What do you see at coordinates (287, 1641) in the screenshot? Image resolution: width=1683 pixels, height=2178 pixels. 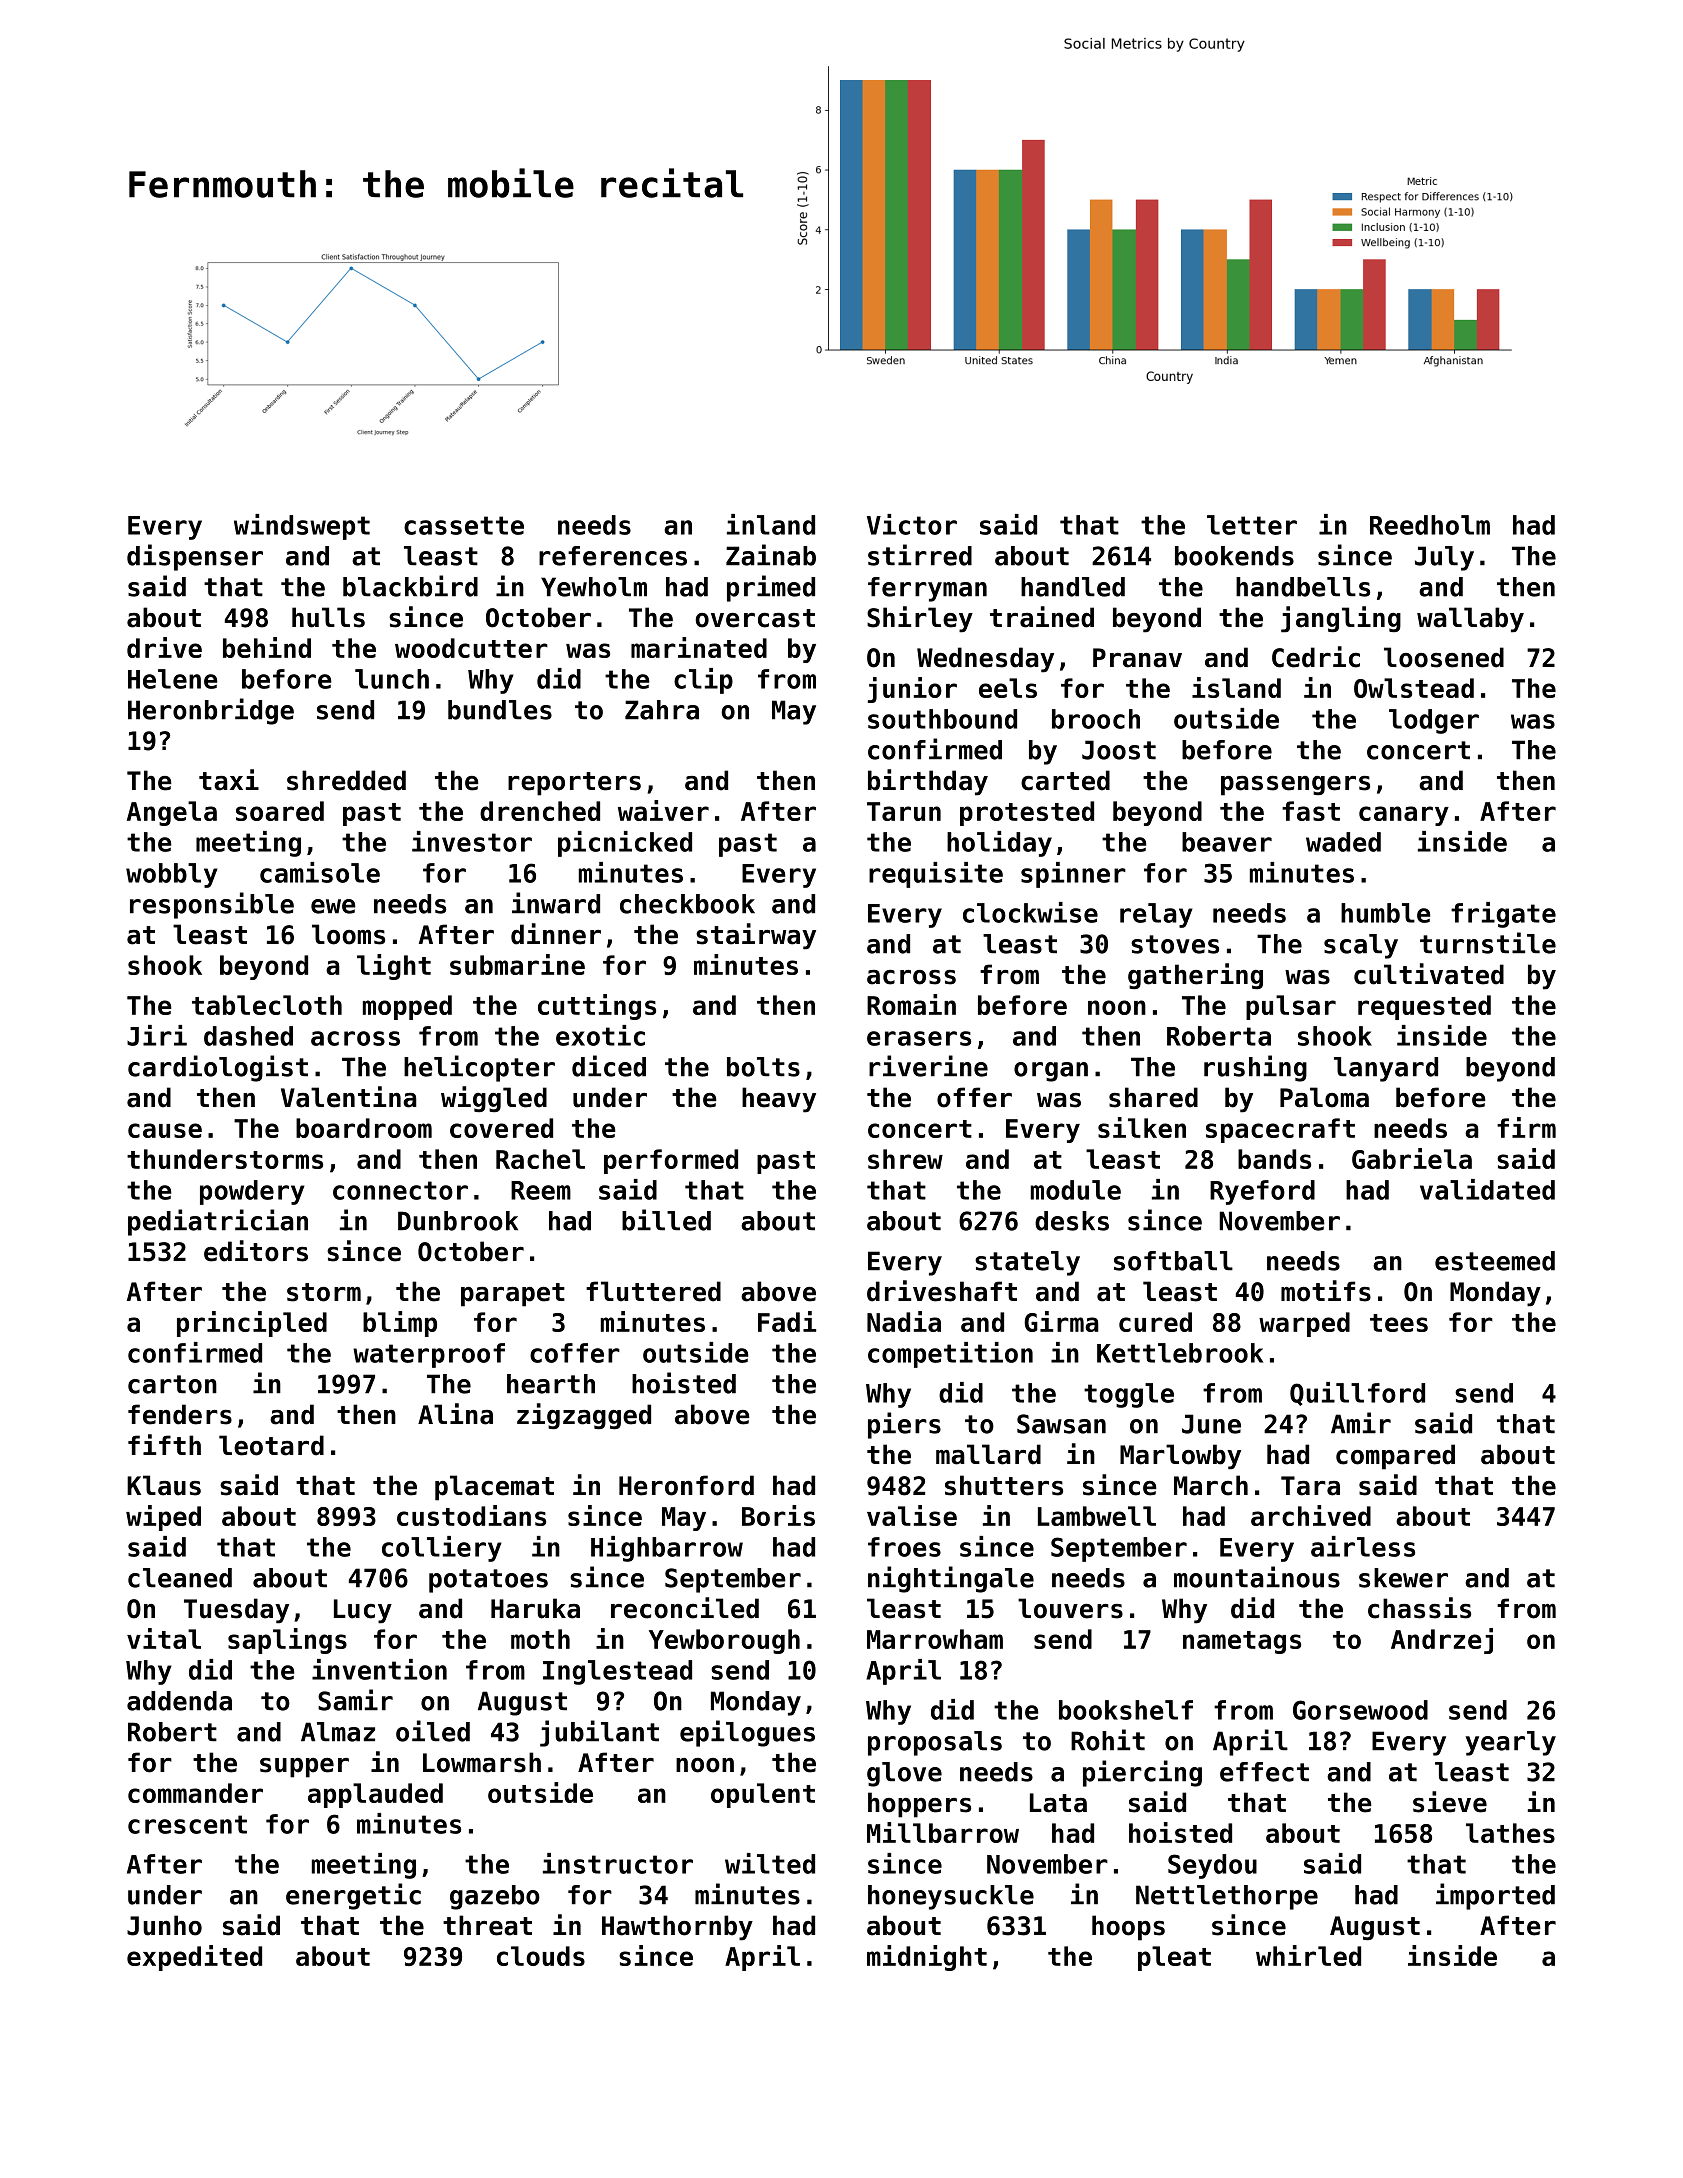 I see `saplings` at bounding box center [287, 1641].
